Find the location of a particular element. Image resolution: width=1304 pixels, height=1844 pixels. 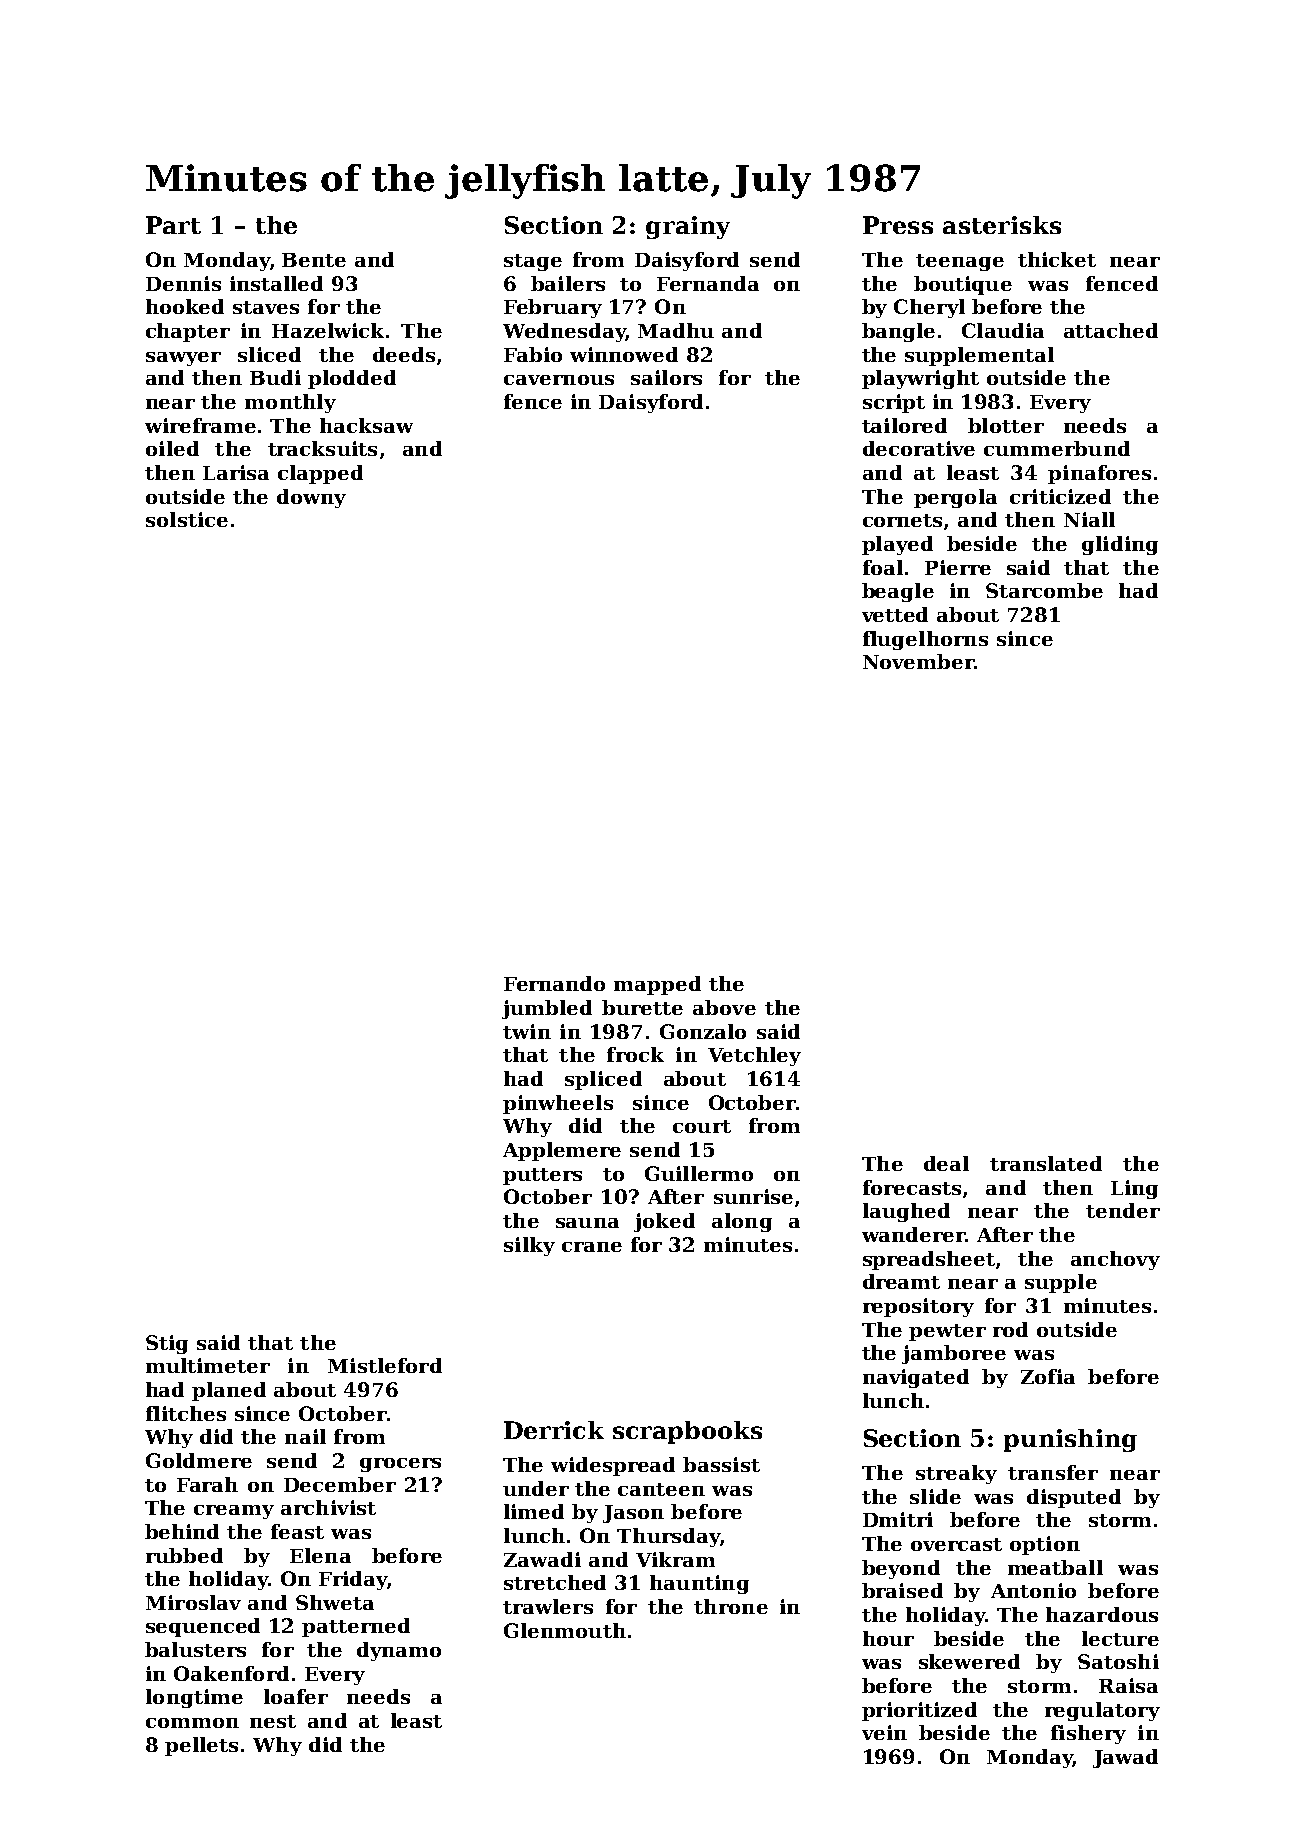

grainy is located at coordinates (688, 227).
